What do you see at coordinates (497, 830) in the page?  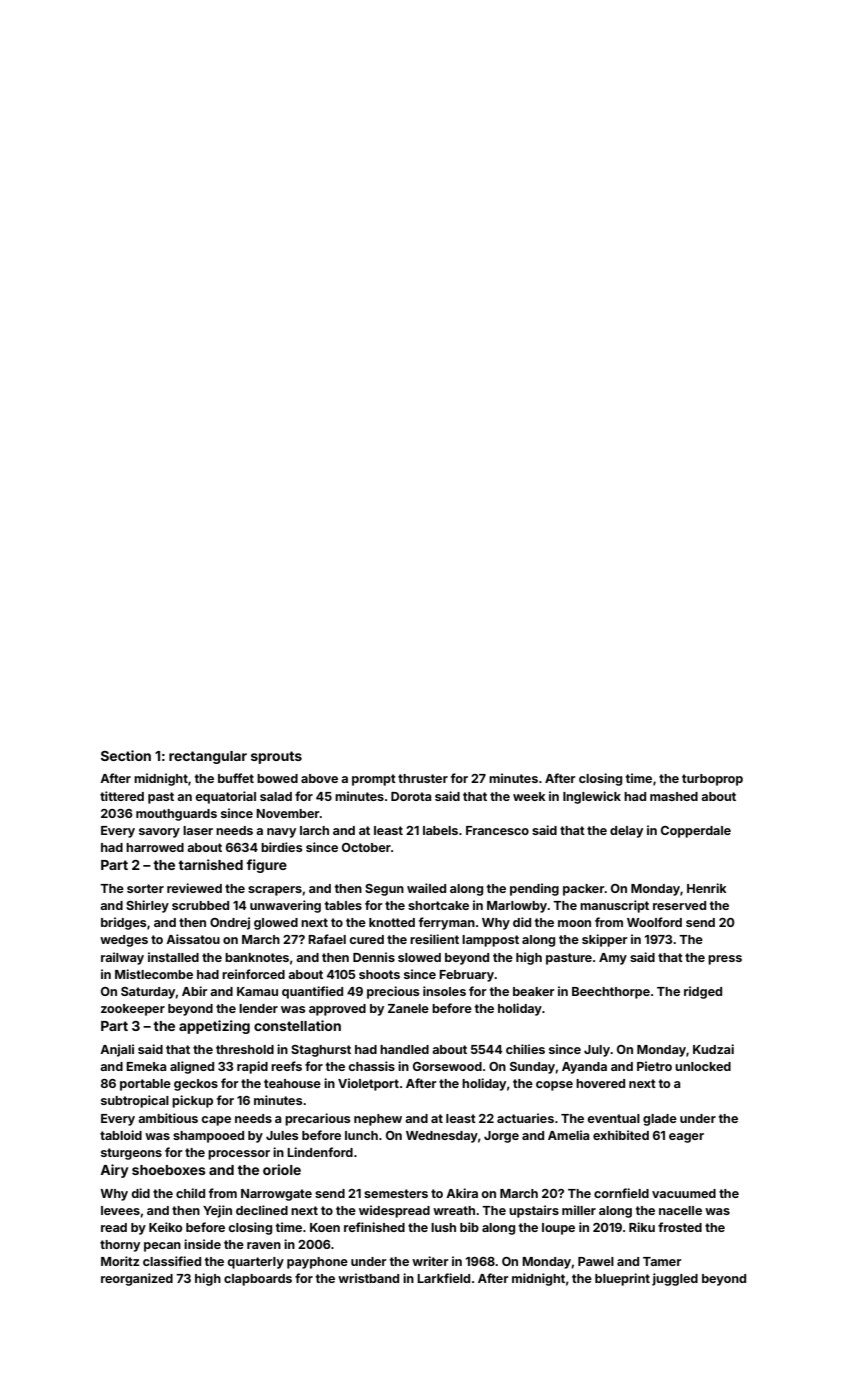 I see `Francesco` at bounding box center [497, 830].
